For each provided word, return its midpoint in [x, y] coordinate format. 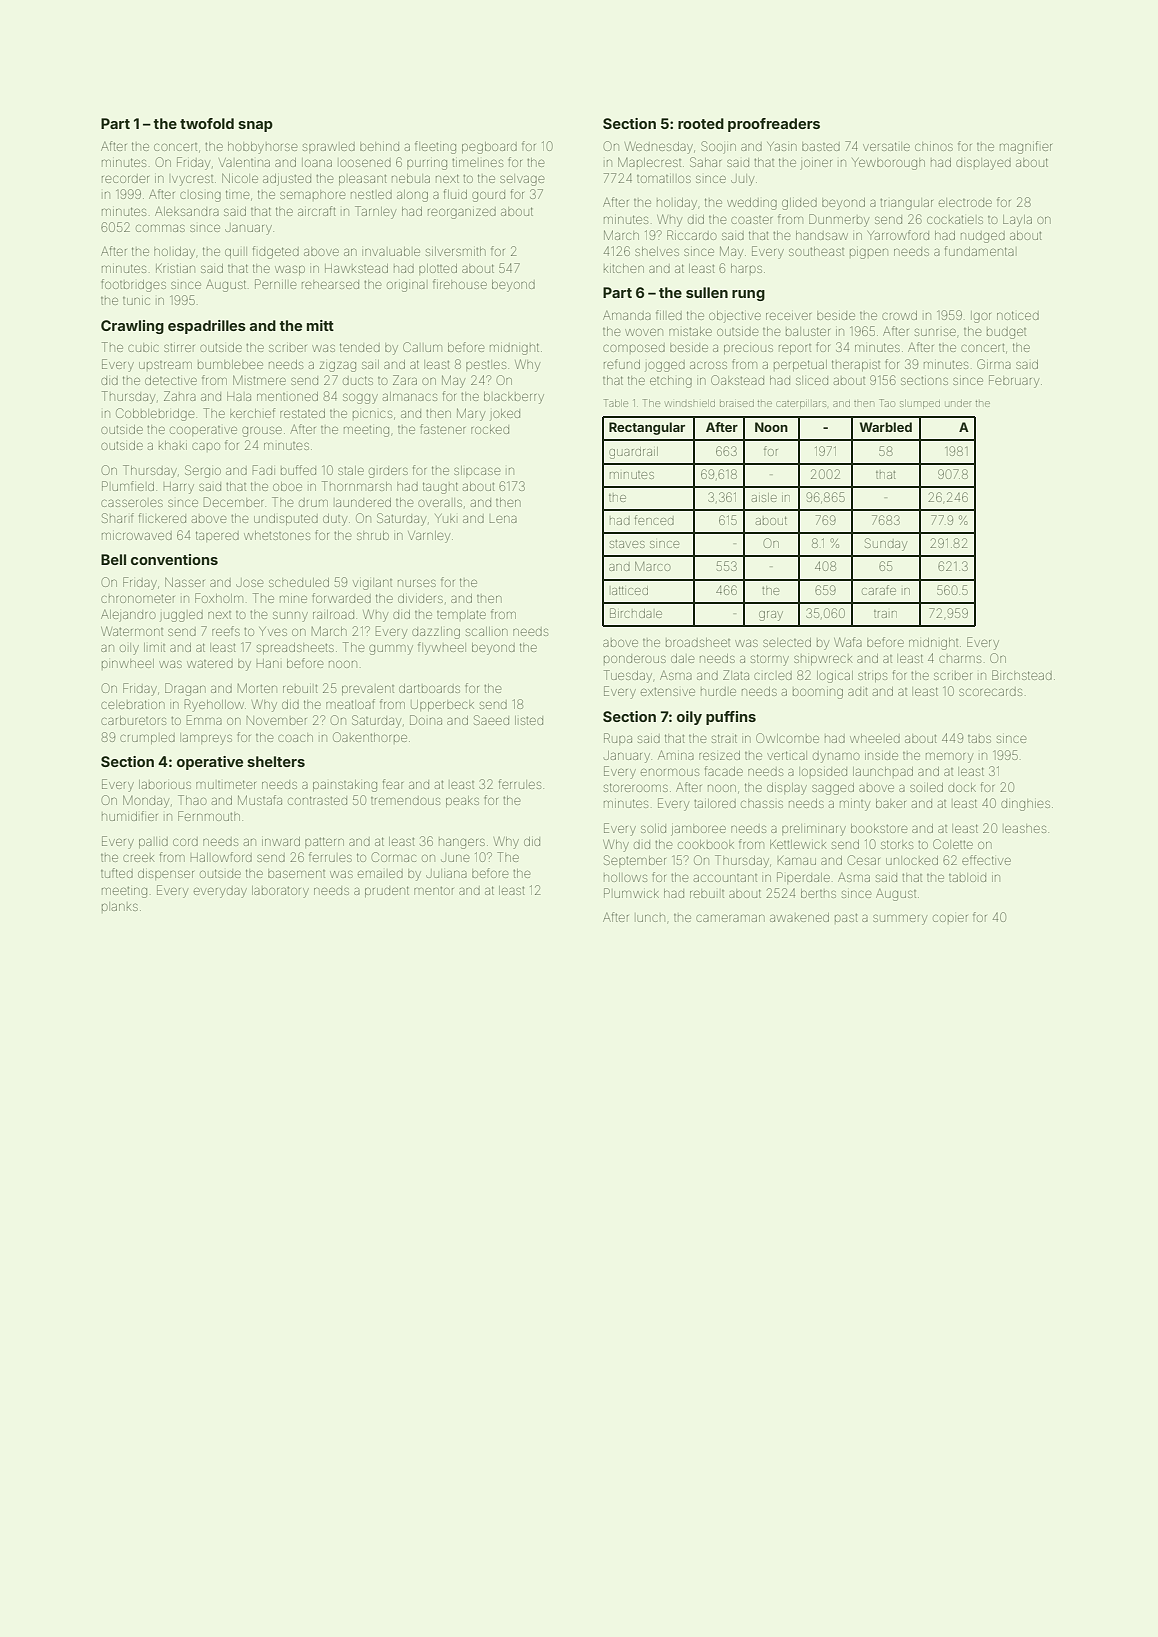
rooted [701, 123]
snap [255, 126]
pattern [324, 842]
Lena [503, 519]
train [885, 614]
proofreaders [774, 125]
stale [351, 470]
